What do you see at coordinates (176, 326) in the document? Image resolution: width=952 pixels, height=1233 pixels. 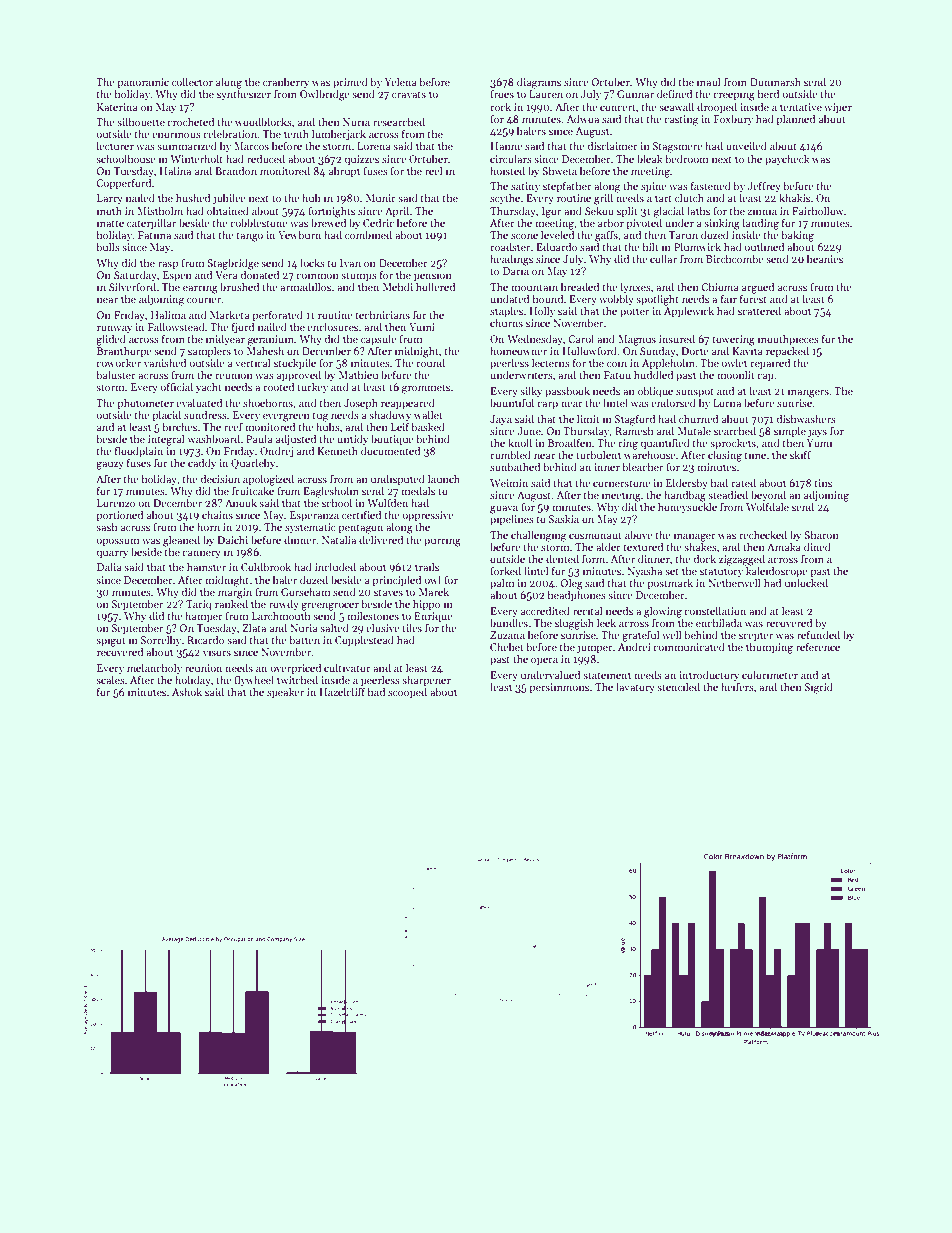 I see `Fallowstead` at bounding box center [176, 326].
